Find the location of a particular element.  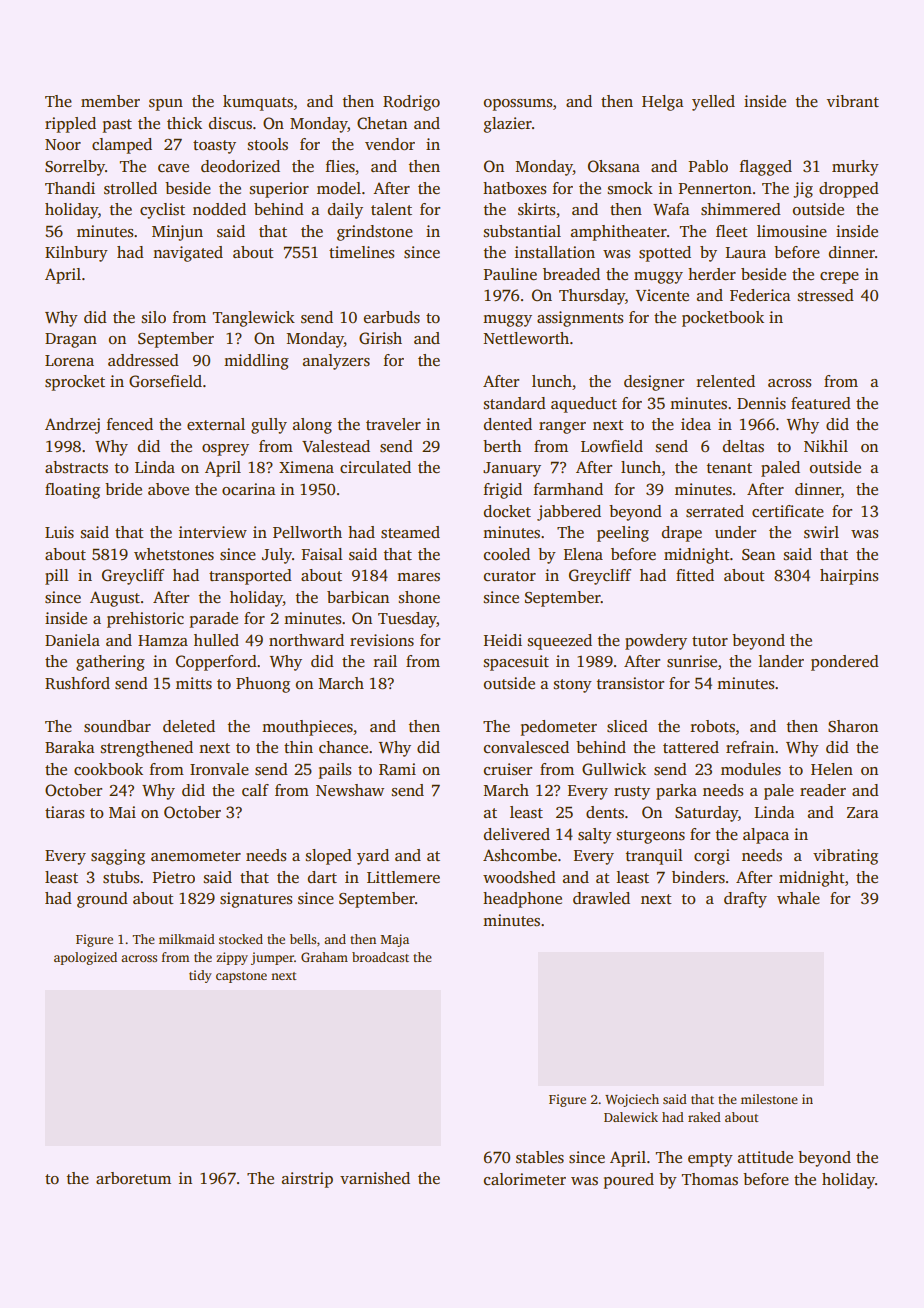

assignments is located at coordinates (580, 319).
